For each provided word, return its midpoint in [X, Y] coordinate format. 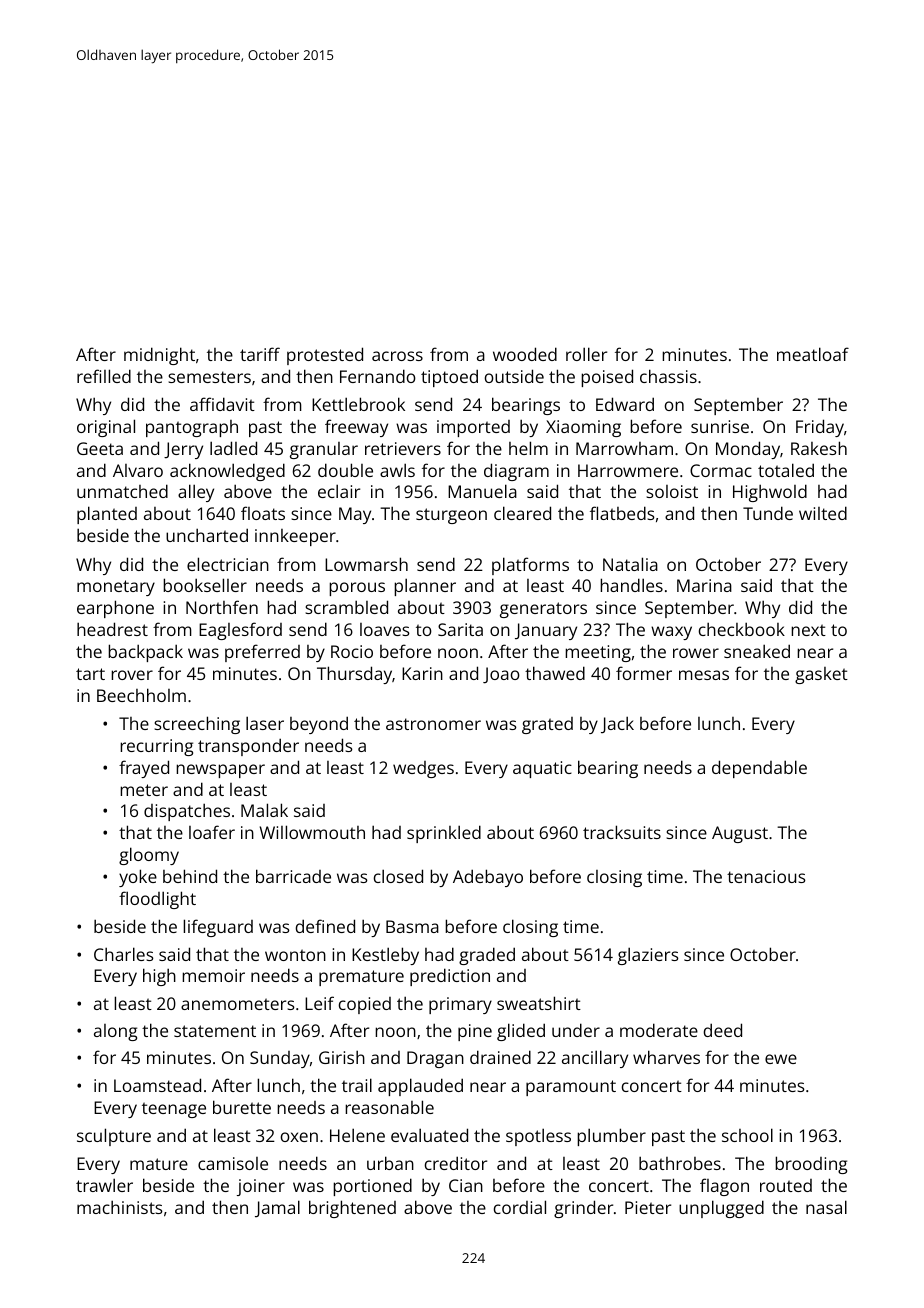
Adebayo [488, 878]
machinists [120, 1207]
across [397, 356]
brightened [352, 1209]
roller [586, 354]
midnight [159, 356]
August [740, 834]
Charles [124, 954]
